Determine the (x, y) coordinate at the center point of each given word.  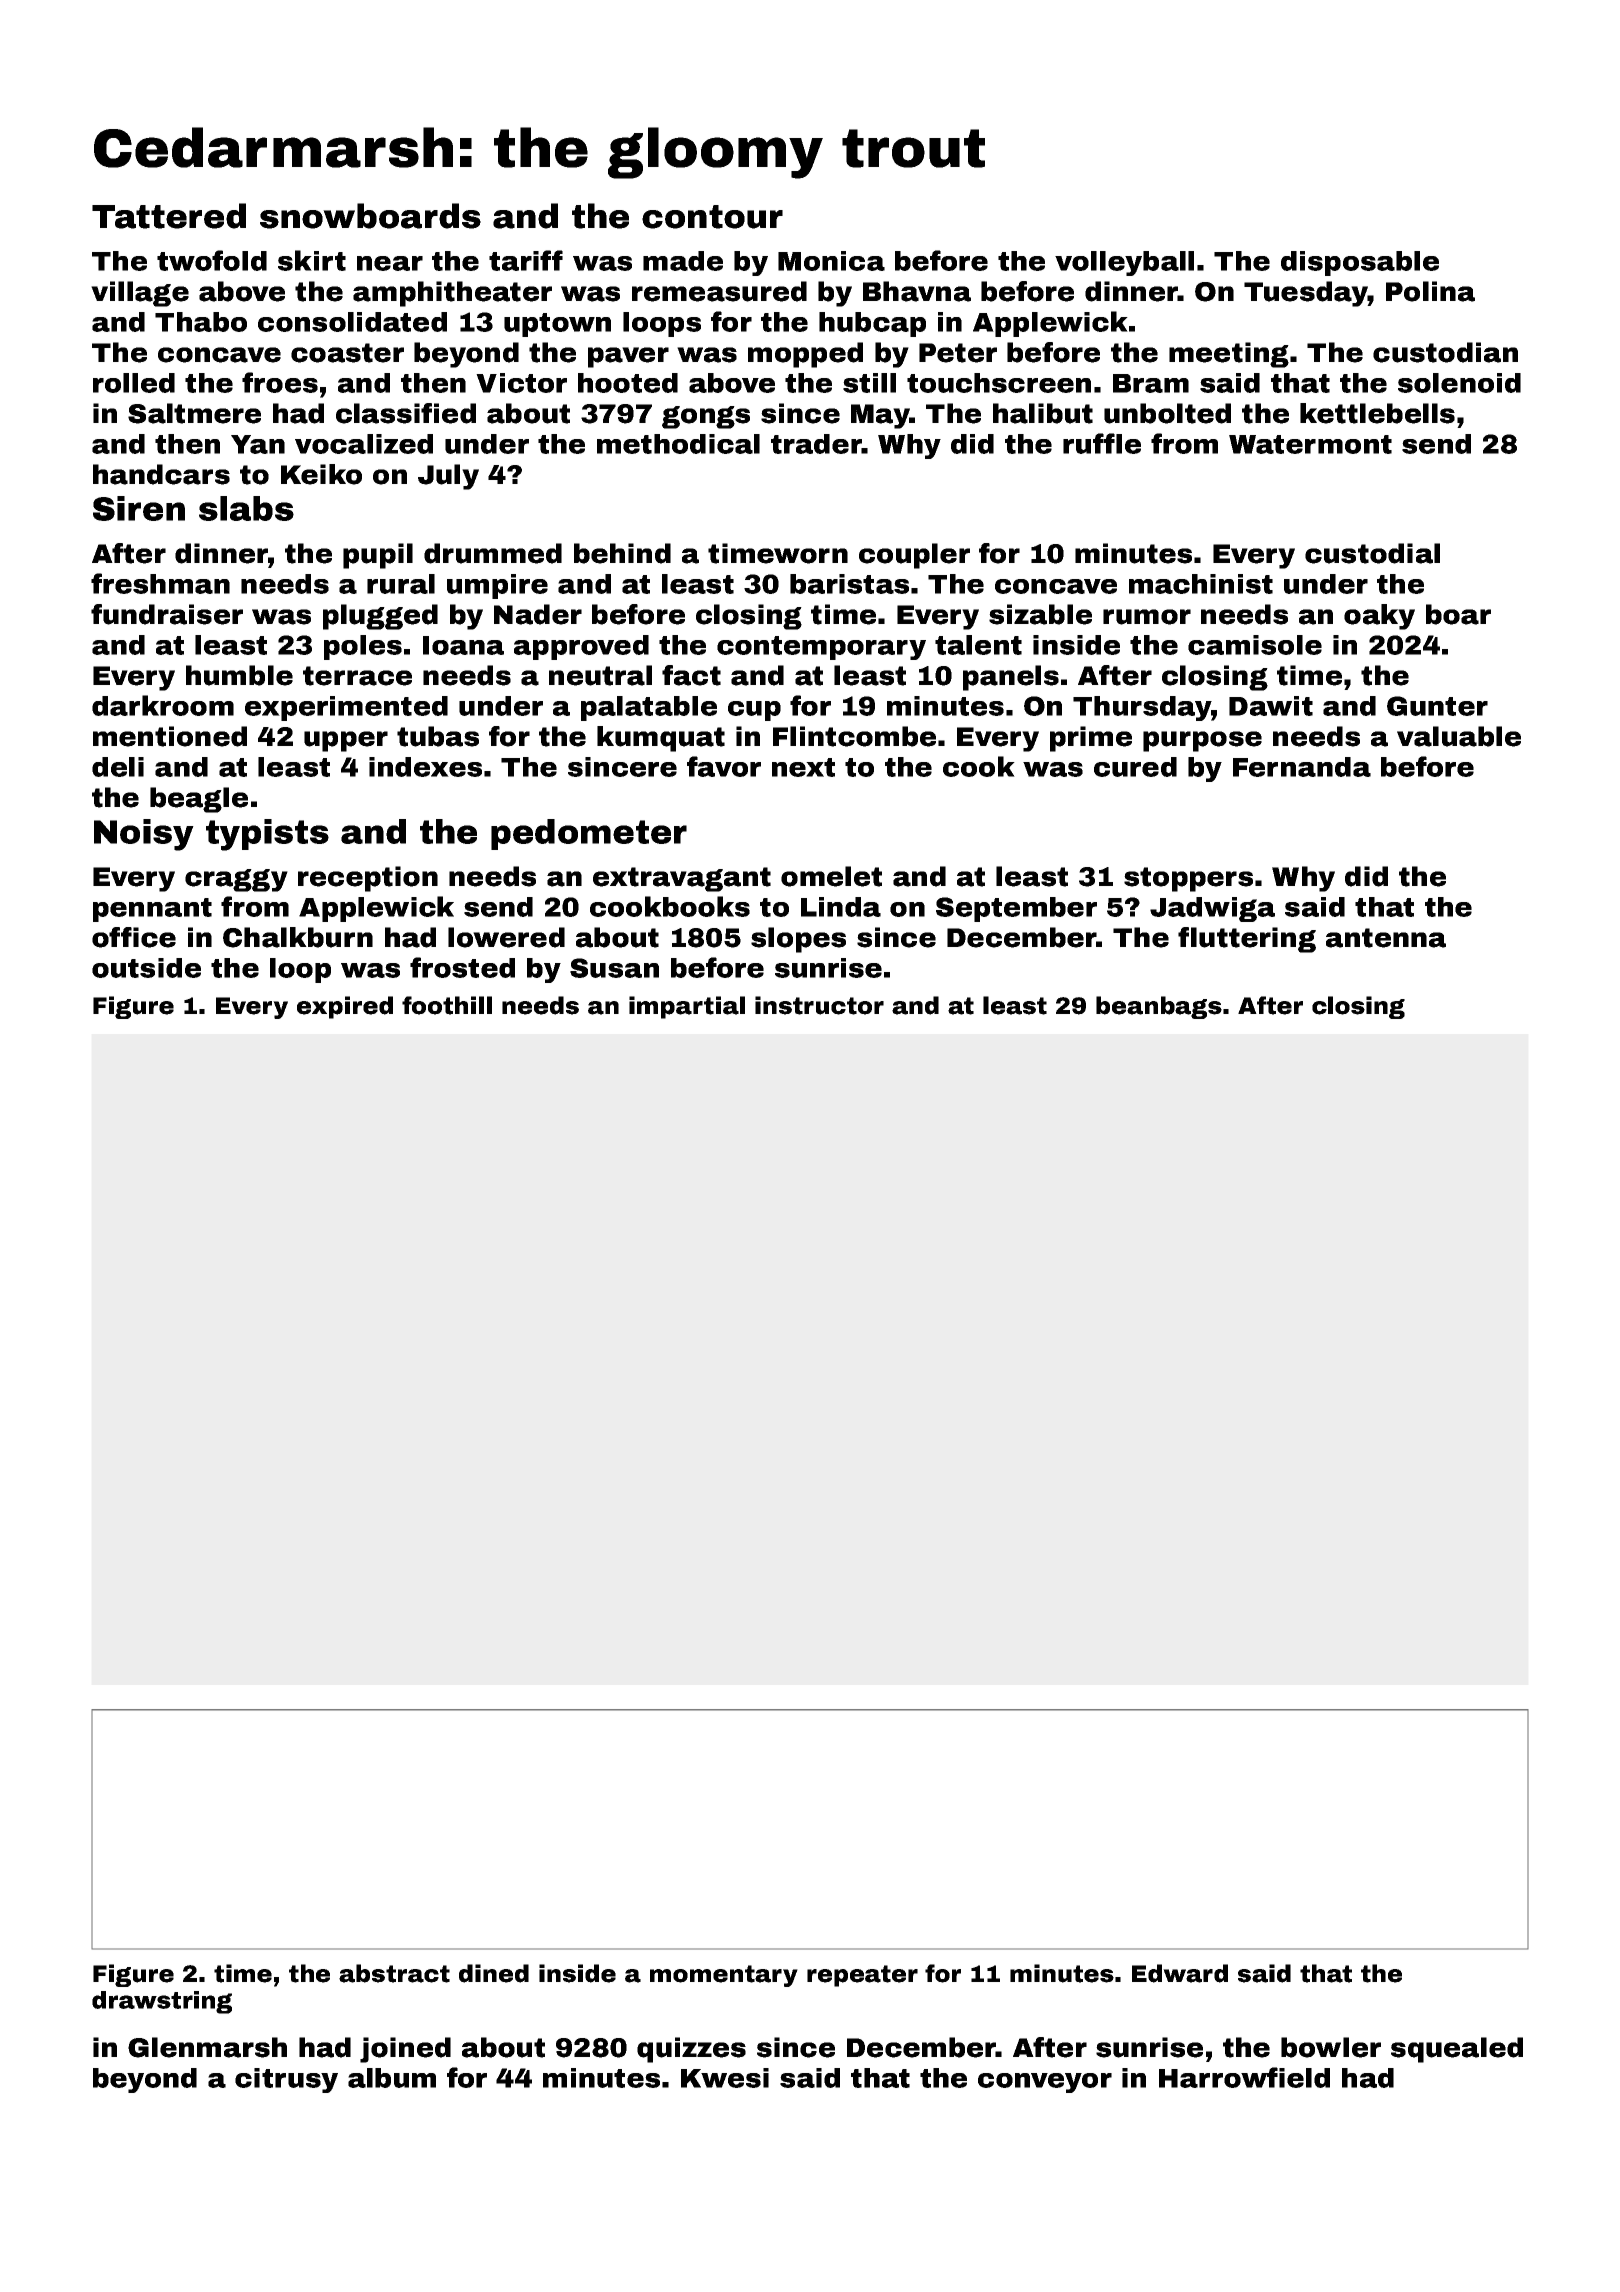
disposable (1360, 263)
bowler (1331, 2047)
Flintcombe (854, 736)
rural (401, 584)
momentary (724, 1976)
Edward (1180, 1973)
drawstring (162, 2002)
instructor (819, 1005)
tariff (526, 260)
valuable (1459, 736)
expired (345, 1007)
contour (712, 217)
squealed (1457, 2050)
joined (405, 2050)
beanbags (1159, 1007)
